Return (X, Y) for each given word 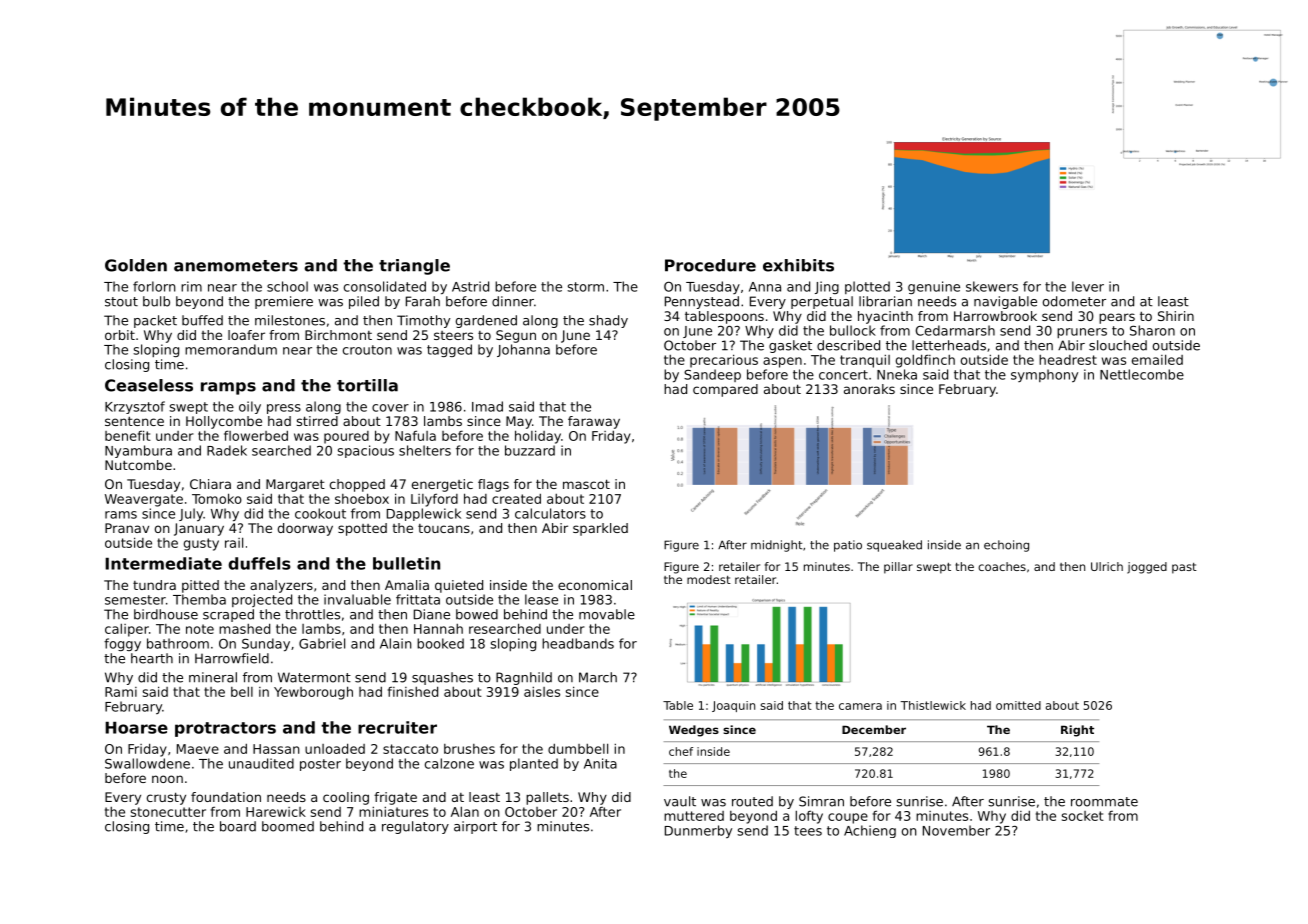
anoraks (869, 389)
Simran (821, 801)
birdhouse (166, 614)
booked (440, 643)
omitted (1018, 705)
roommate (1104, 802)
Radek (227, 450)
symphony (1044, 375)
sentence (134, 421)
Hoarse (136, 728)
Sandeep (712, 375)
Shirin (1176, 316)
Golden (136, 265)
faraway (594, 422)
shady (608, 321)
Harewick (276, 812)
